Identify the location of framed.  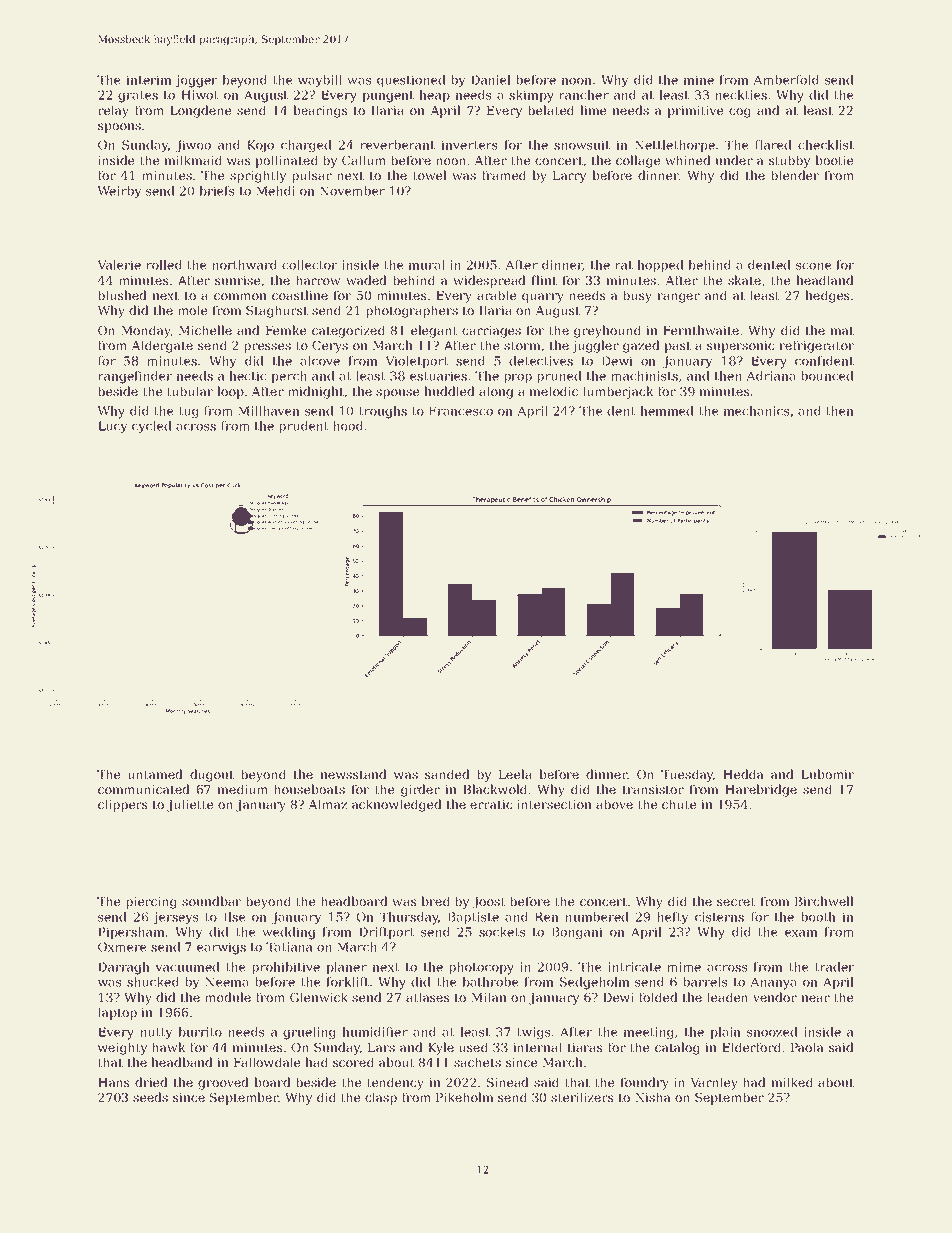
(504, 175).
